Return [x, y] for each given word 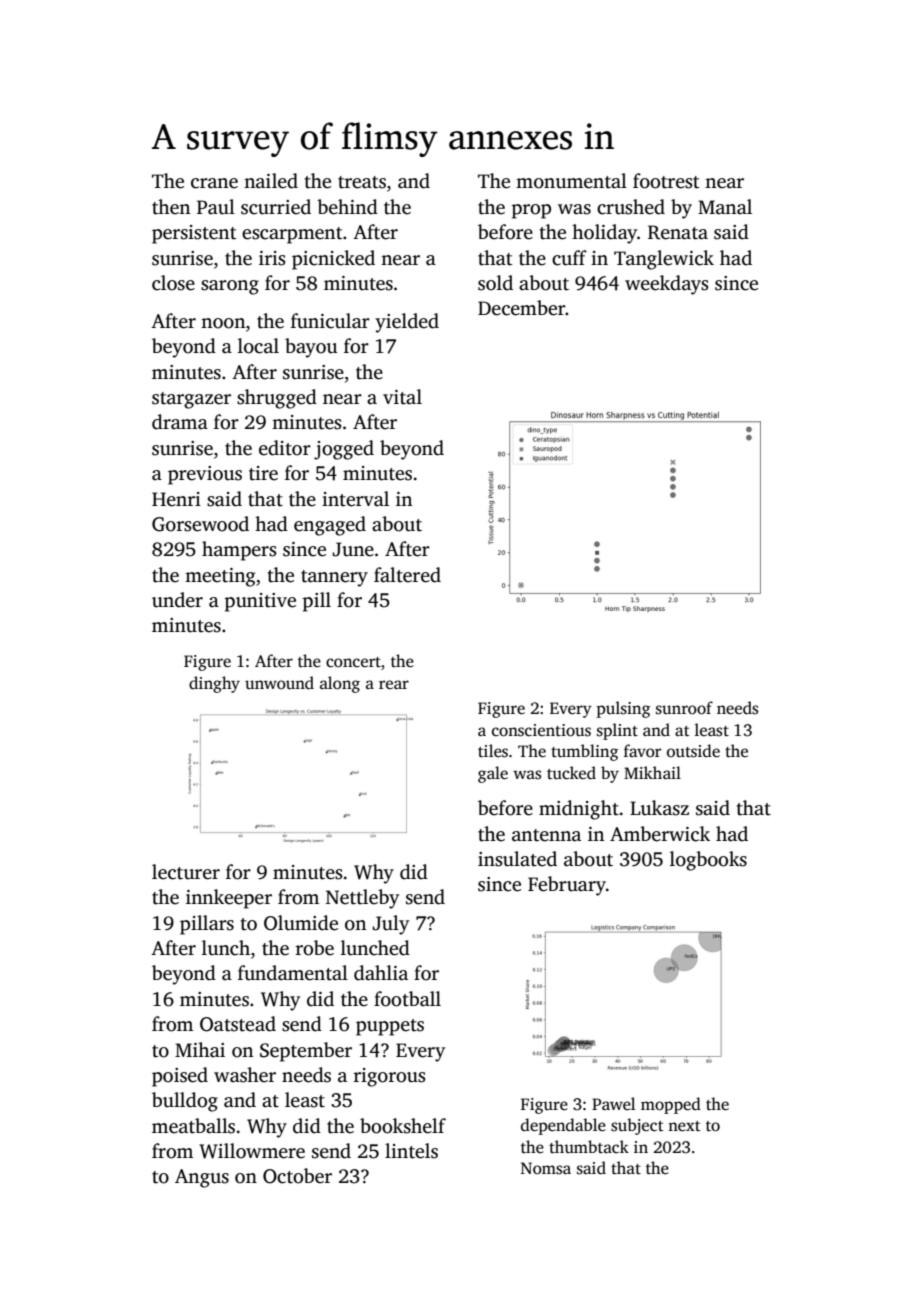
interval [355, 499]
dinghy [214, 684]
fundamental [293, 973]
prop [531, 211]
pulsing [623, 709]
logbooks [708, 861]
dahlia [381, 973]
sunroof [684, 708]
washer [245, 1075]
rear [394, 684]
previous [205, 475]
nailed [271, 181]
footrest [666, 181]
